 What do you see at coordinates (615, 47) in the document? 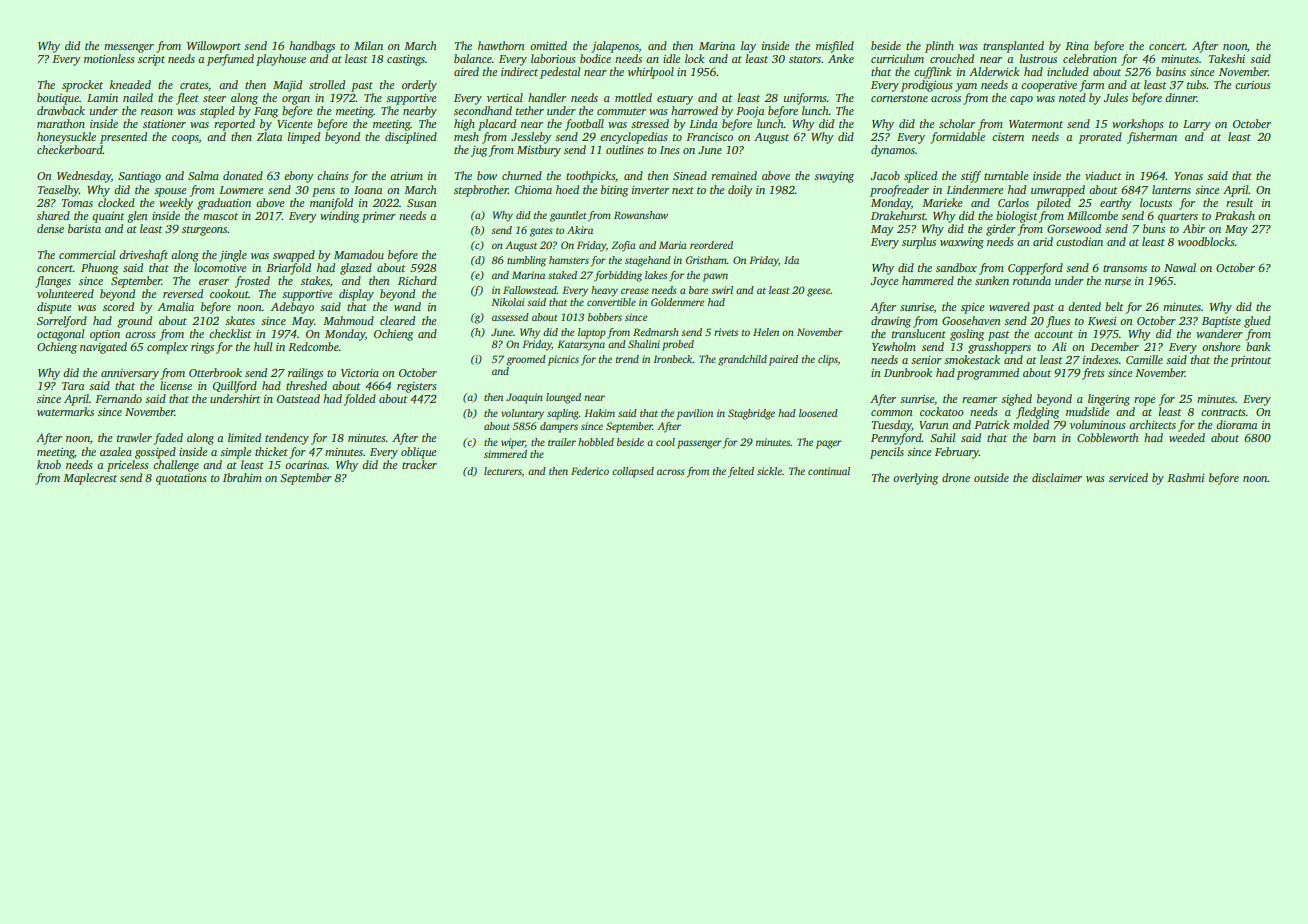
I see `jalapenos` at bounding box center [615, 47].
